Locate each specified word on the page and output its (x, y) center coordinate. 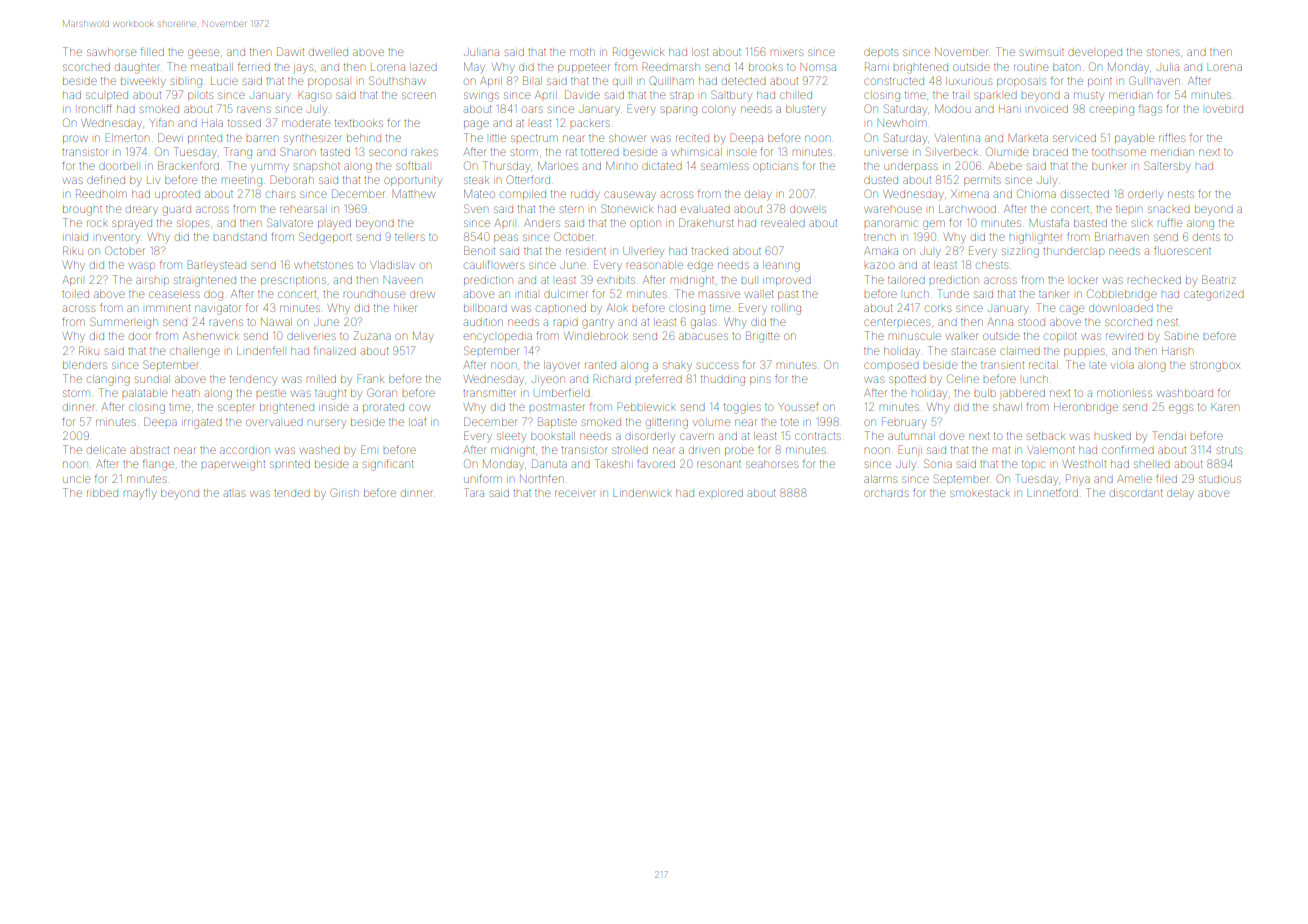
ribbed (102, 493)
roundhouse (374, 294)
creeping (1112, 111)
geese (203, 54)
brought (82, 211)
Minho (622, 166)
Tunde (953, 293)
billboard (485, 308)
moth (582, 52)
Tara (474, 492)
